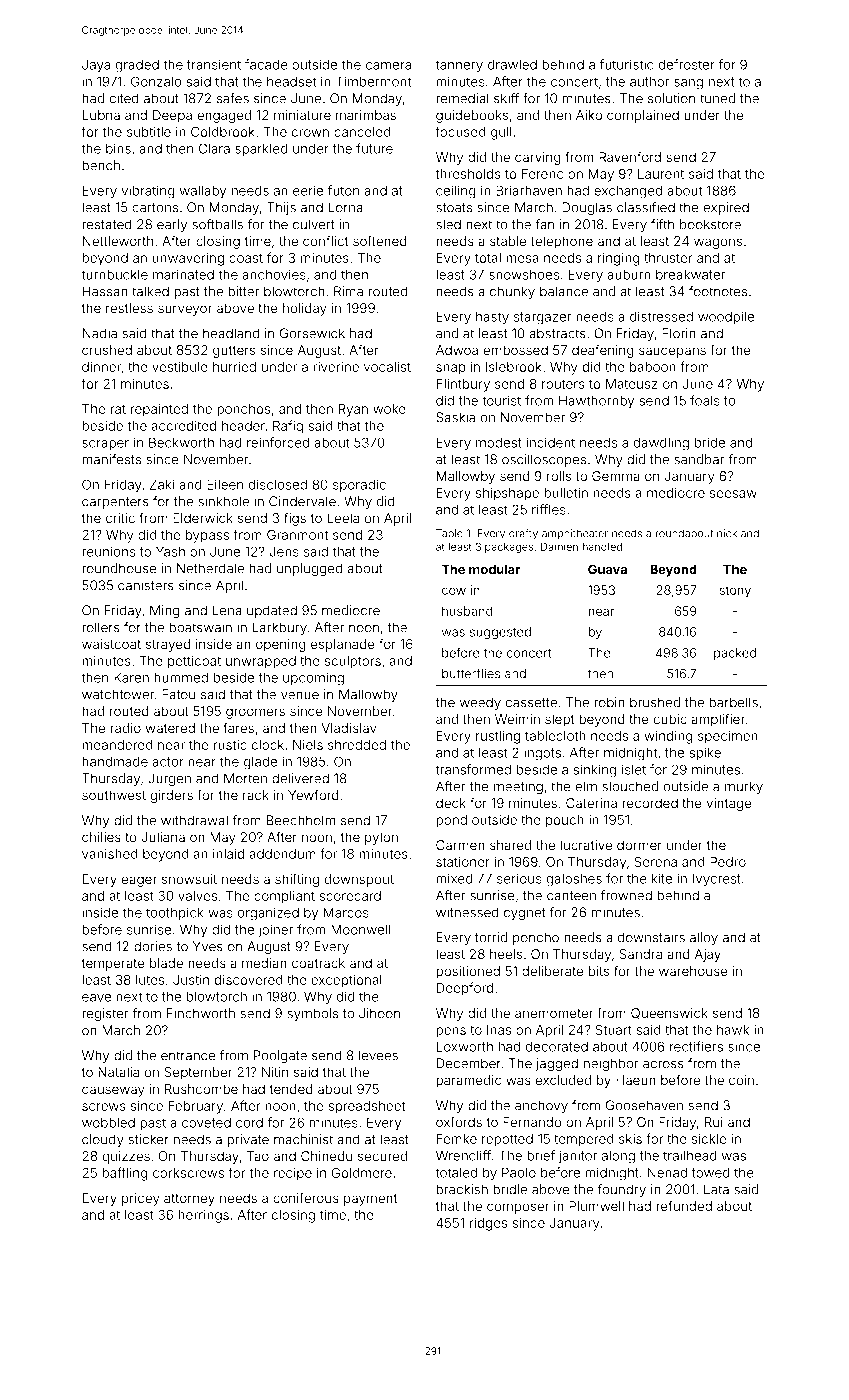 The image size is (849, 1400). What do you see at coordinates (348, 291) in the screenshot?
I see `Rima` at bounding box center [348, 291].
